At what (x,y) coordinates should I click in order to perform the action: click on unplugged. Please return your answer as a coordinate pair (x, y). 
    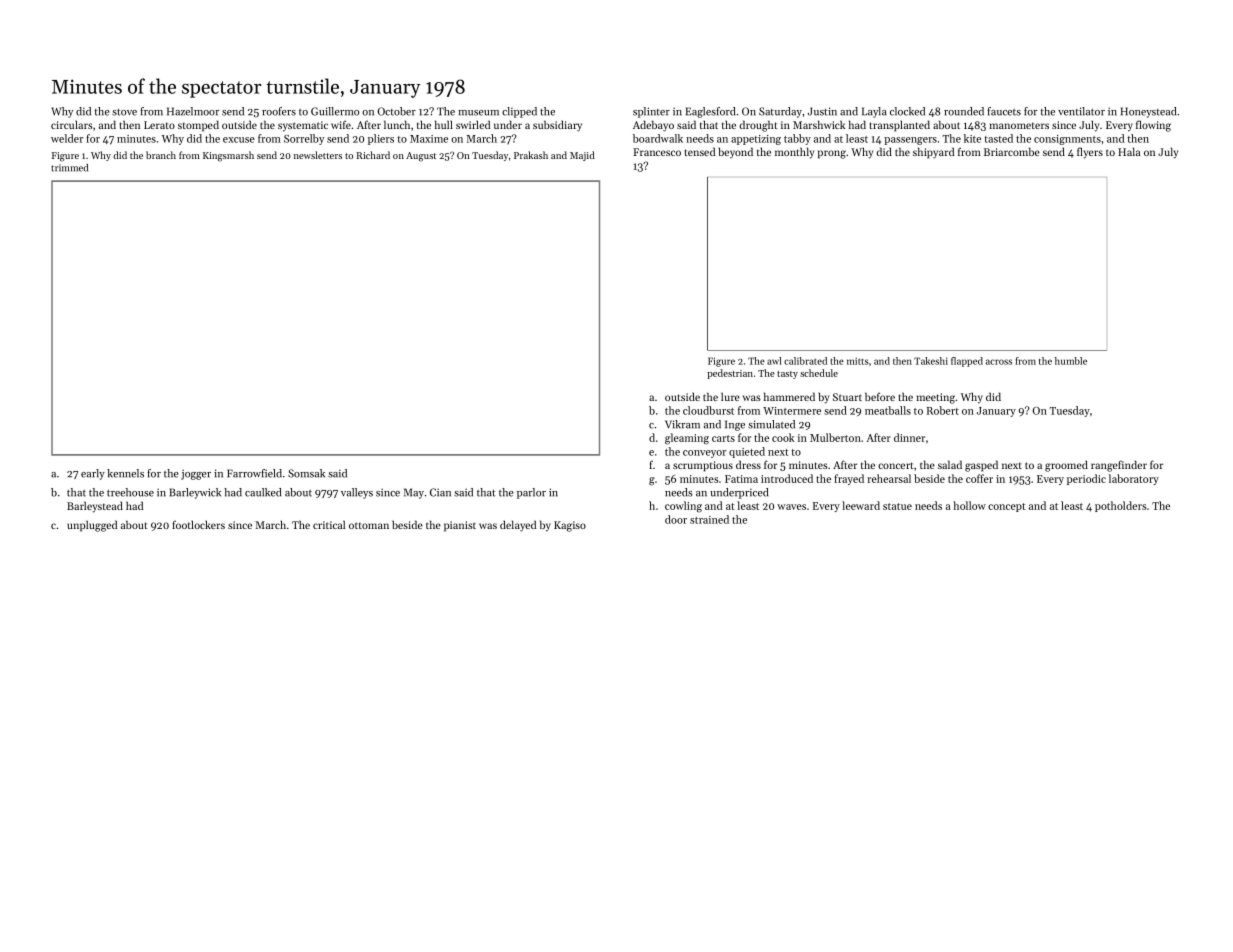
    Looking at the image, I should click on (92, 526).
